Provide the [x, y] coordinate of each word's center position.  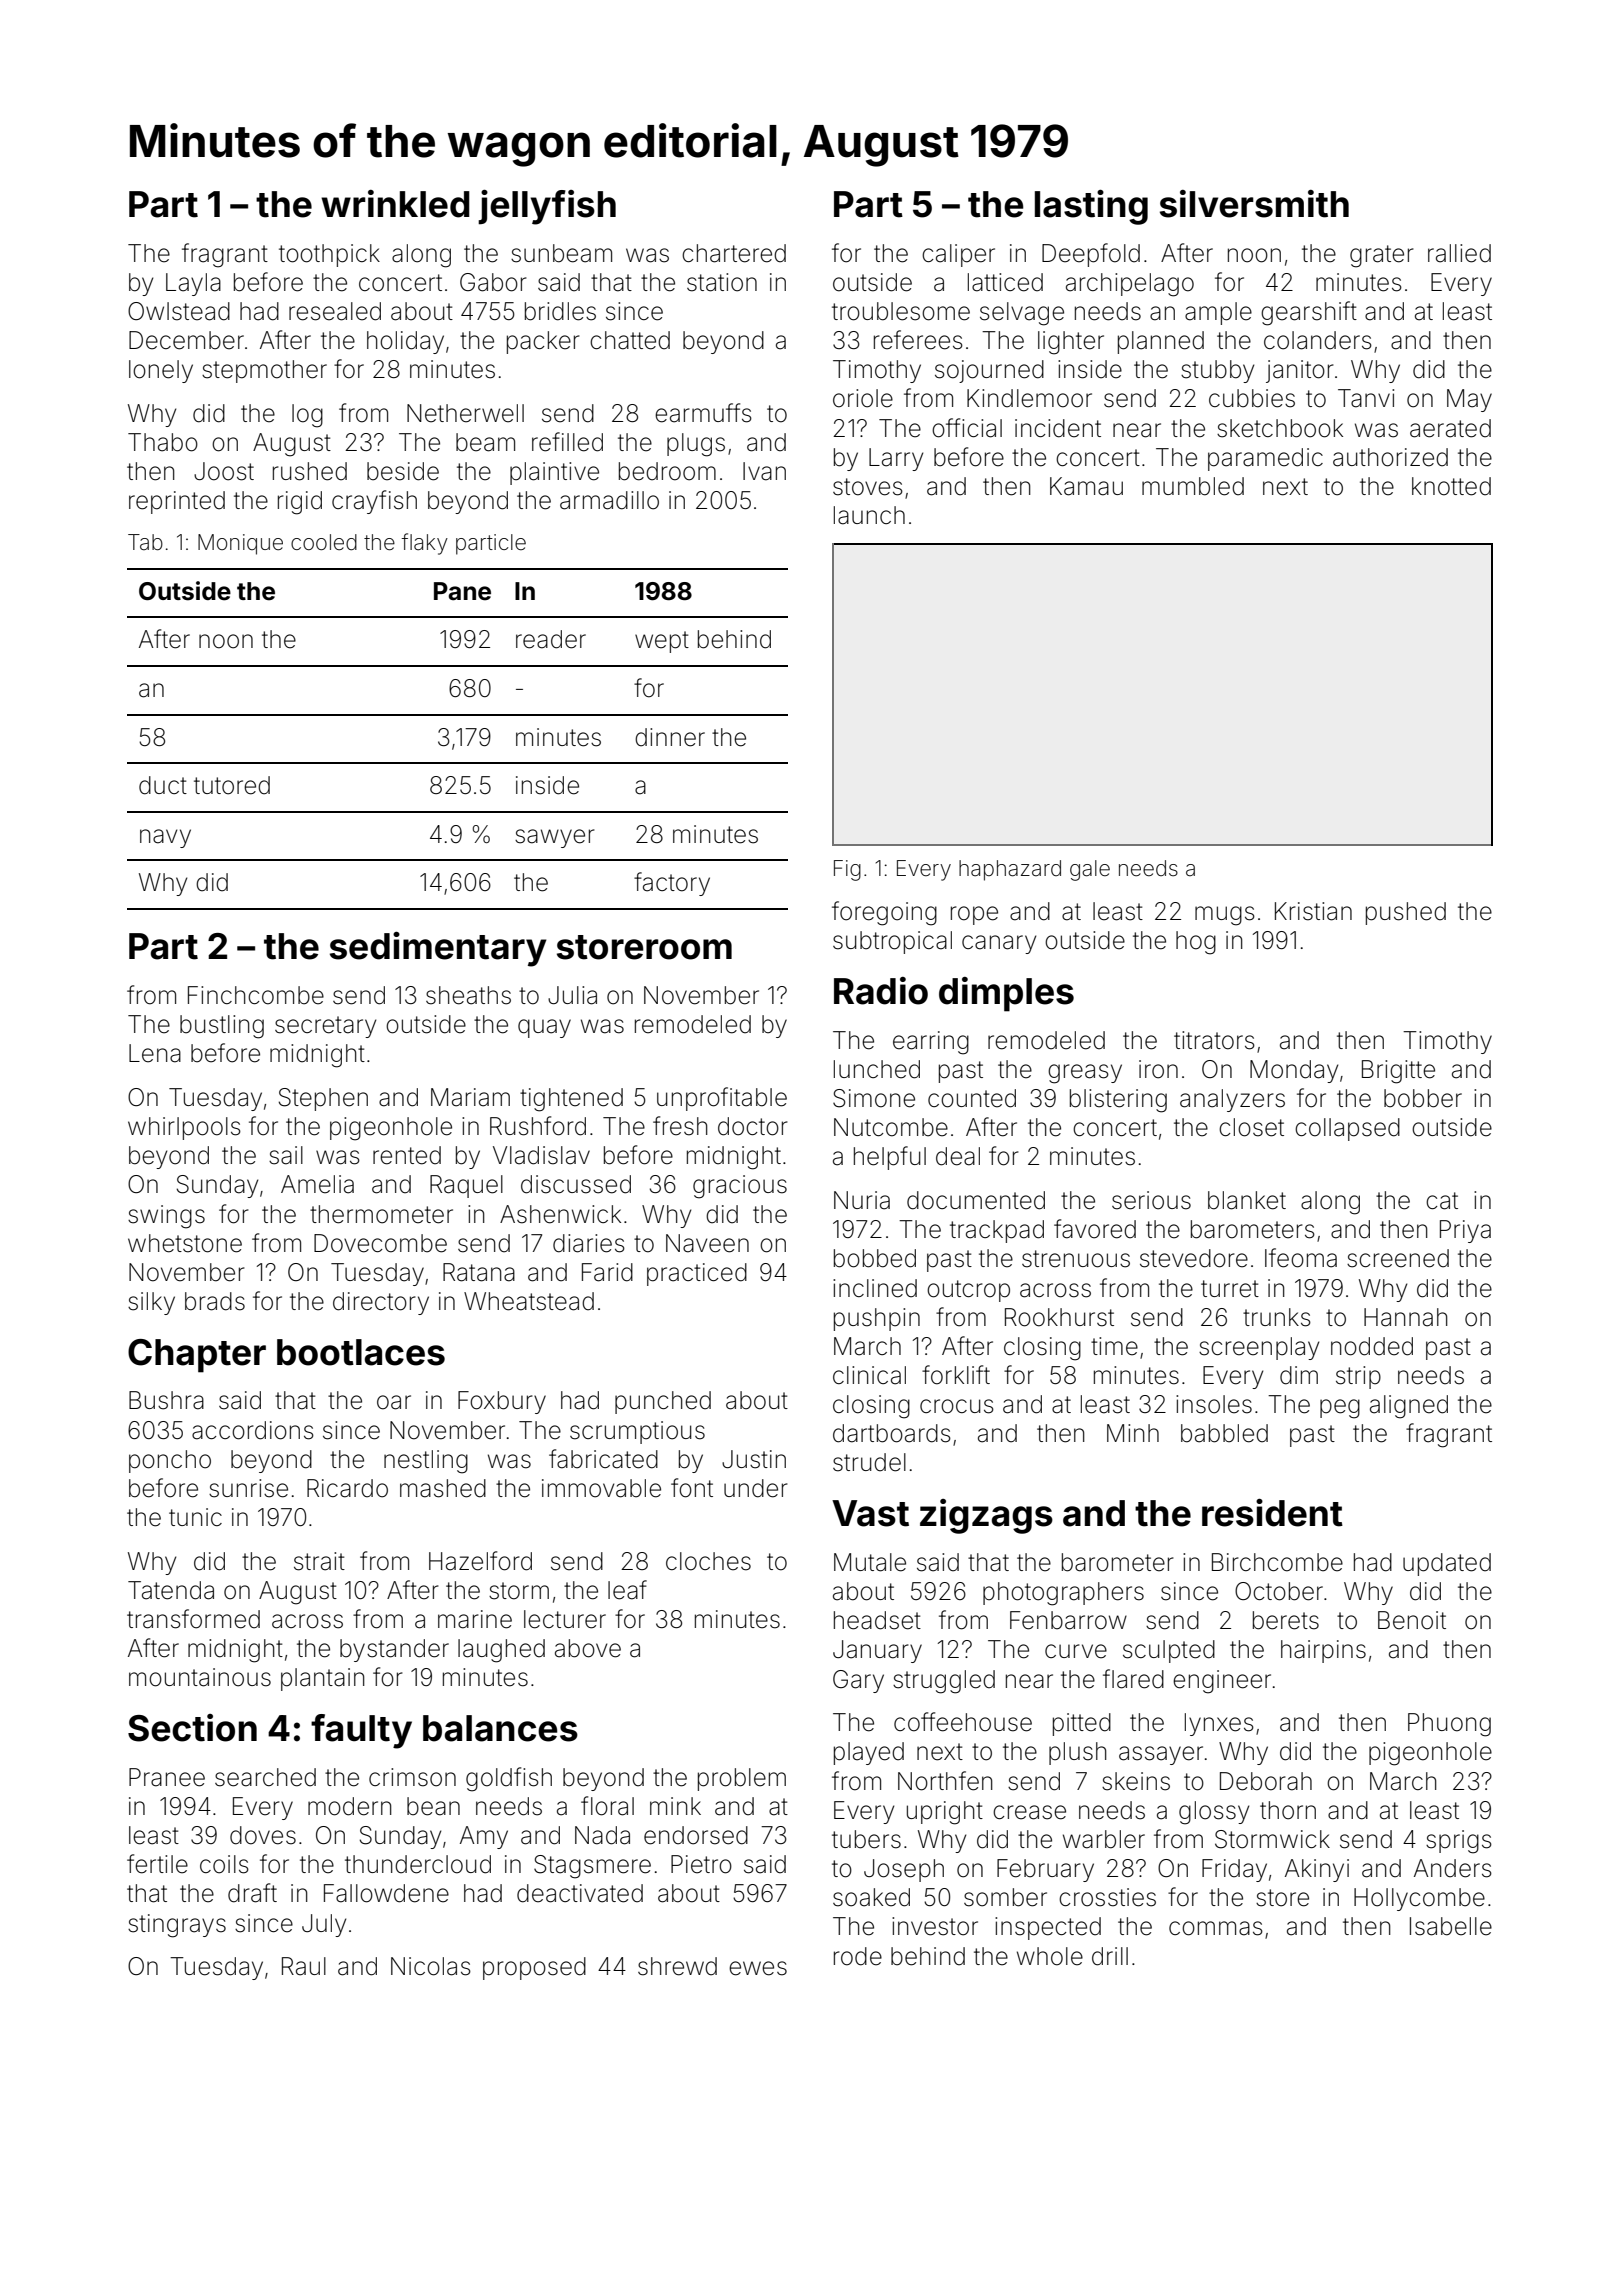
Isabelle [1451, 1926]
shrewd [677, 1966]
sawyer [555, 838]
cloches [708, 1561]
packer [543, 342]
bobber [1423, 1098]
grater [1382, 256]
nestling [426, 1462]
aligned [1409, 1407]
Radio [881, 991]
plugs [696, 445]
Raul [304, 1966]
